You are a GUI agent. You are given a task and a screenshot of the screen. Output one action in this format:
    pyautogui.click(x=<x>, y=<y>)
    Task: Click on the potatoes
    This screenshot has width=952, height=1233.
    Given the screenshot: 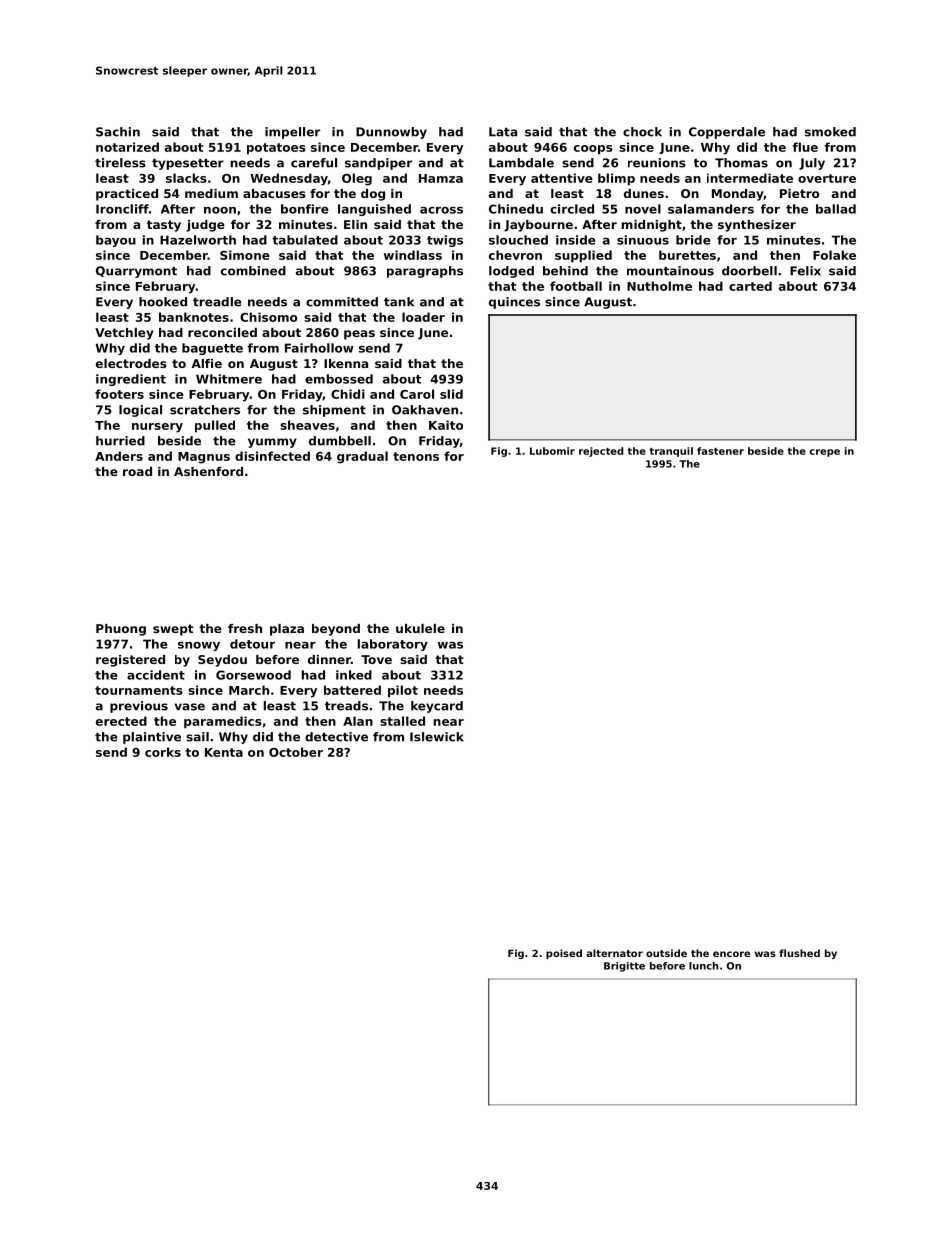 What is the action you would take?
    pyautogui.click(x=276, y=149)
